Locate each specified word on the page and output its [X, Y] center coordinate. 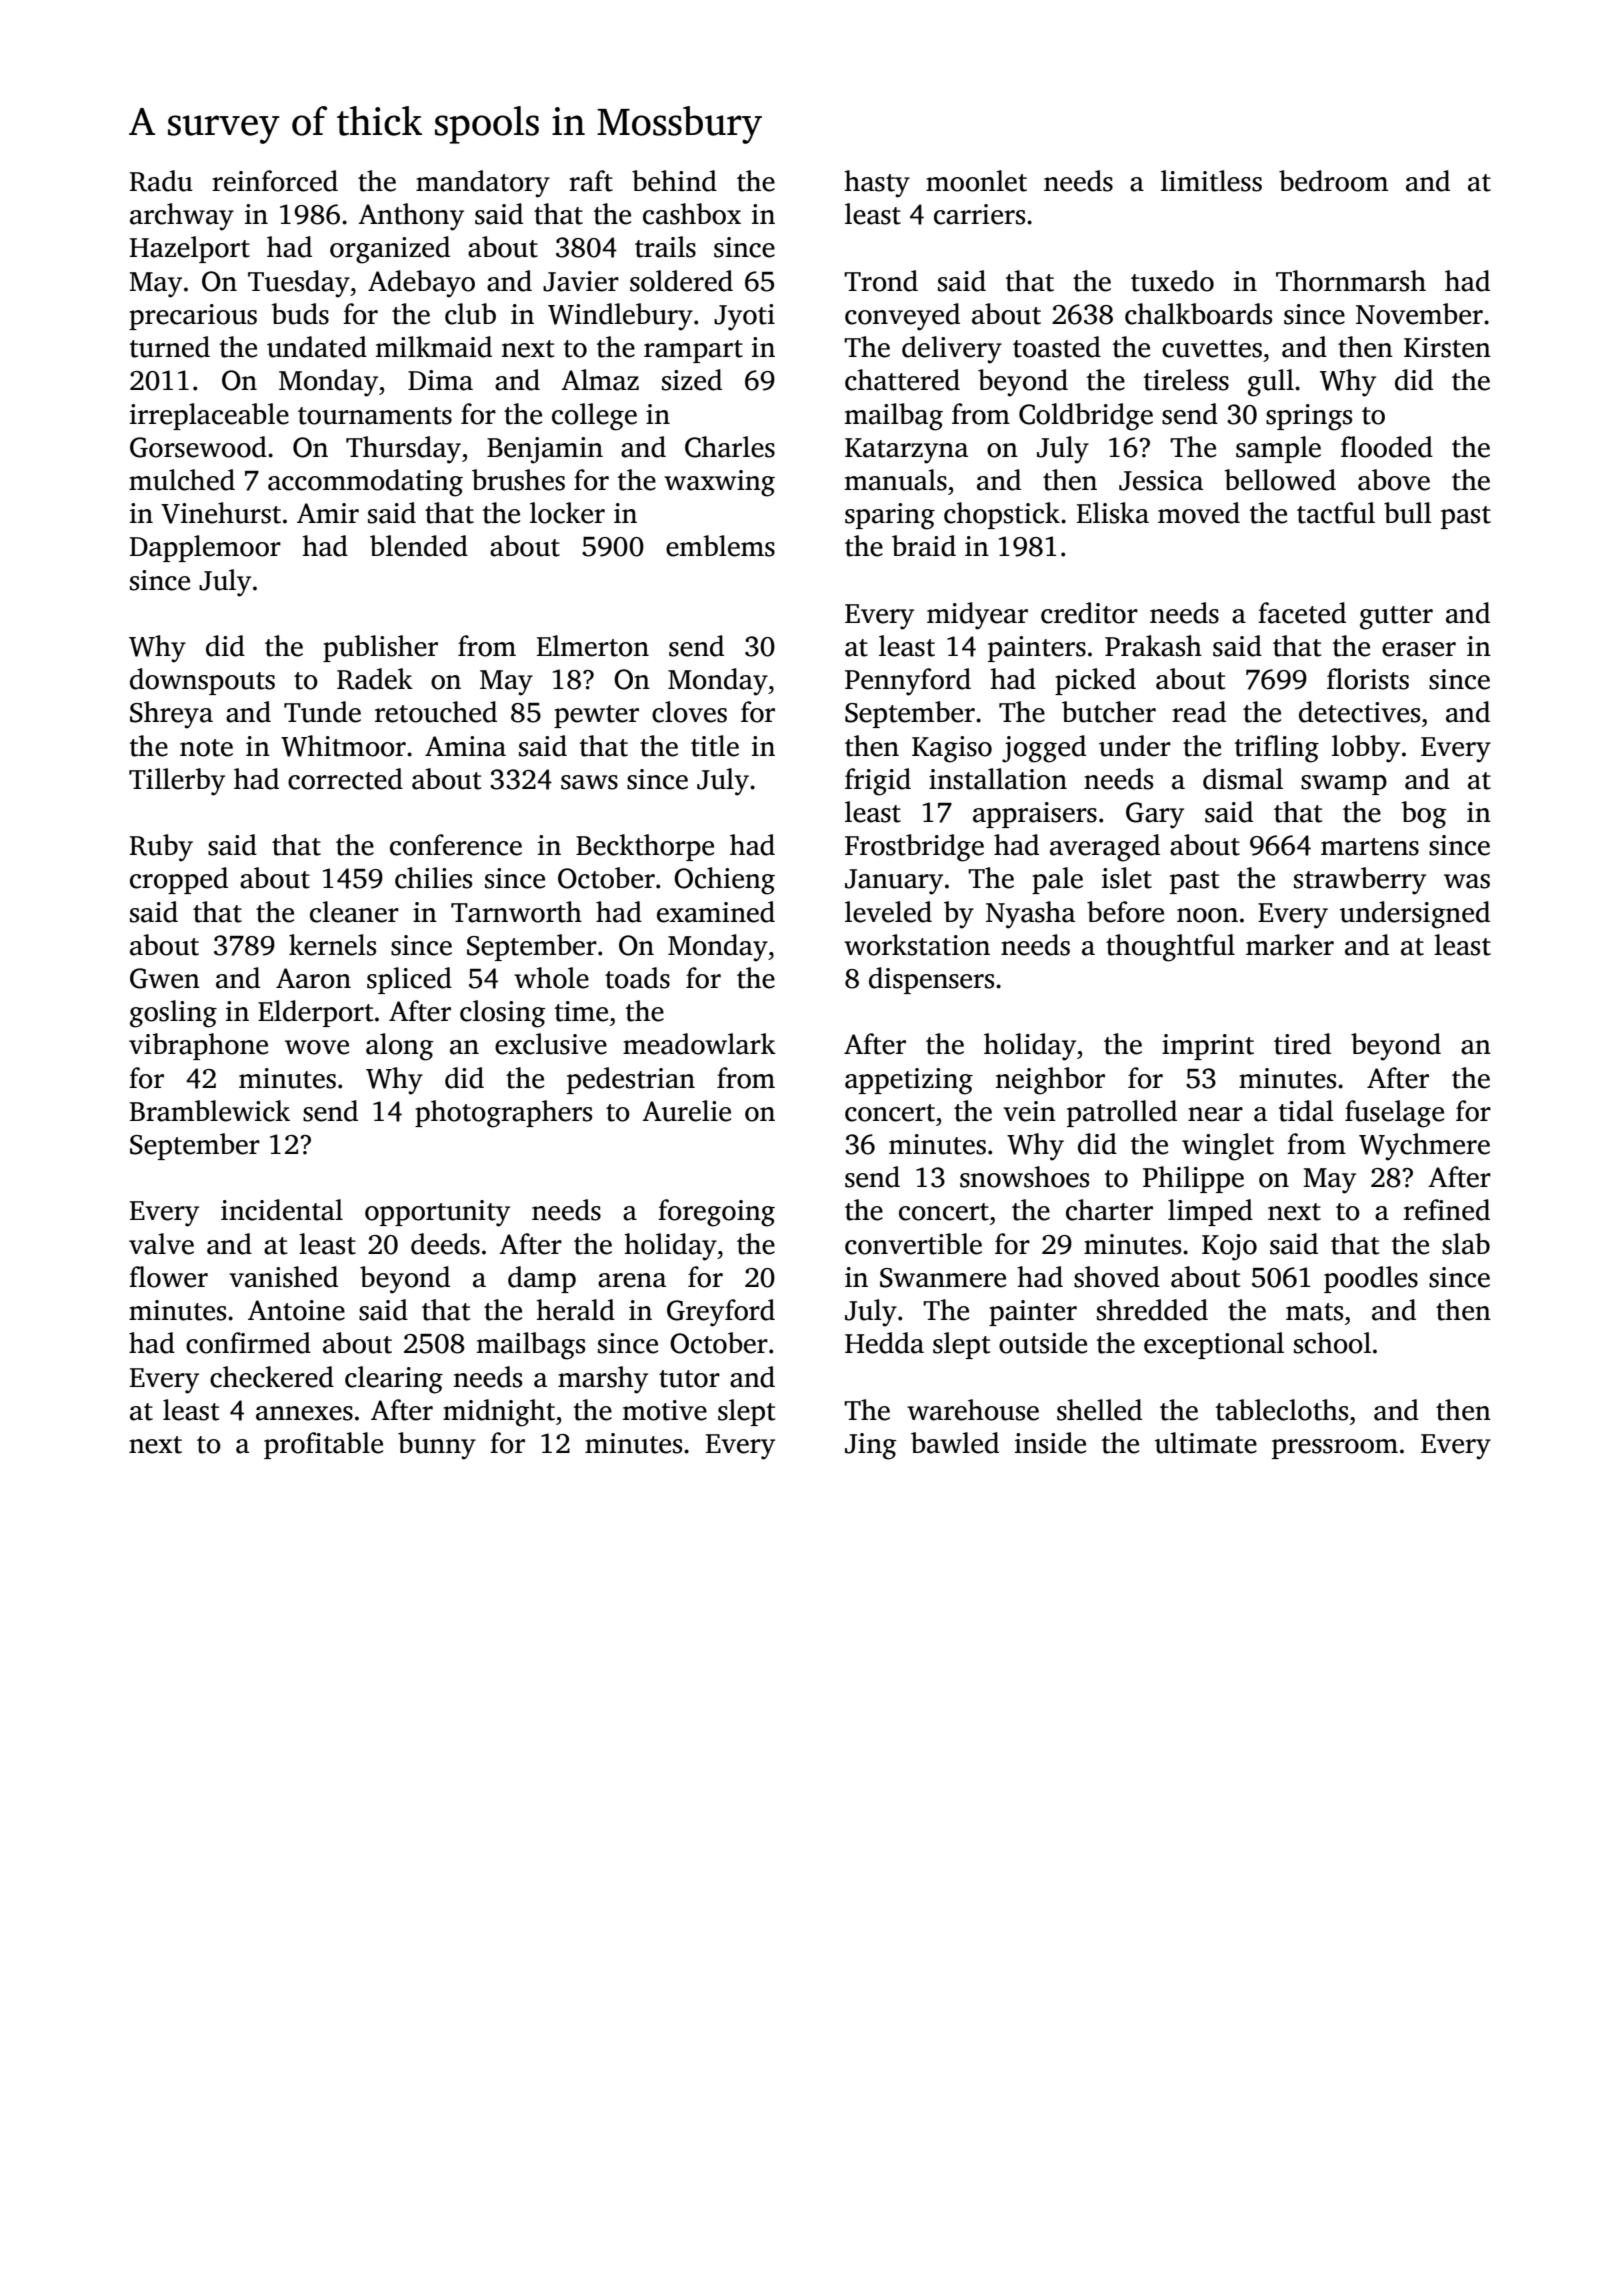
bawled [955, 1443]
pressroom [1335, 1449]
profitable [323, 1445]
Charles [730, 447]
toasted [1057, 347]
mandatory [483, 184]
